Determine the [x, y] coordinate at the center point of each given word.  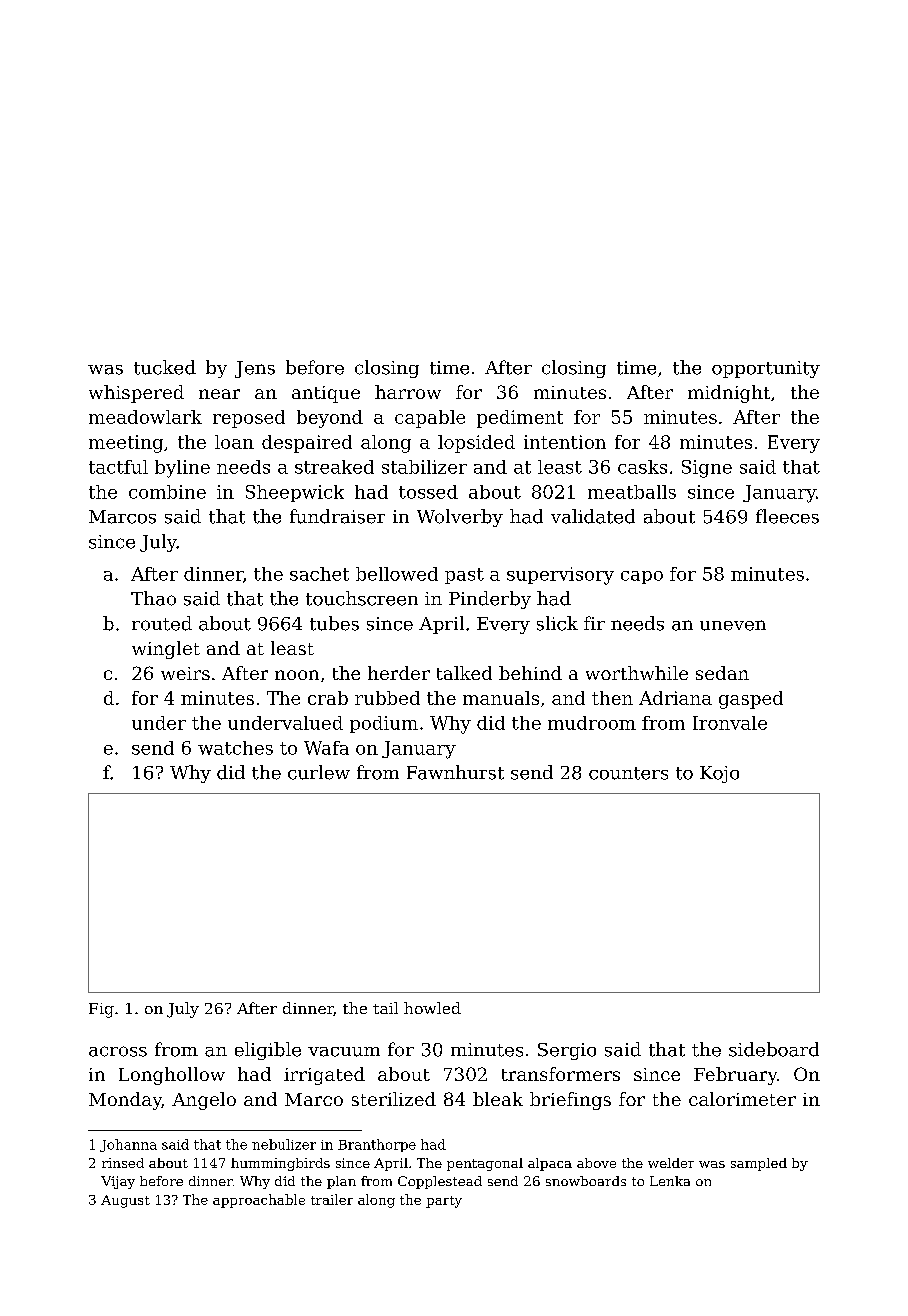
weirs [185, 673]
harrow [408, 392]
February [735, 1076]
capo [642, 577]
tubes [334, 623]
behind [530, 673]
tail [385, 1008]
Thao [153, 598]
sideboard [774, 1049]
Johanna [128, 1145]
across [118, 1051]
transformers [561, 1074]
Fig [101, 1010]
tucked [165, 367]
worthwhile [637, 673]
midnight [729, 394]
